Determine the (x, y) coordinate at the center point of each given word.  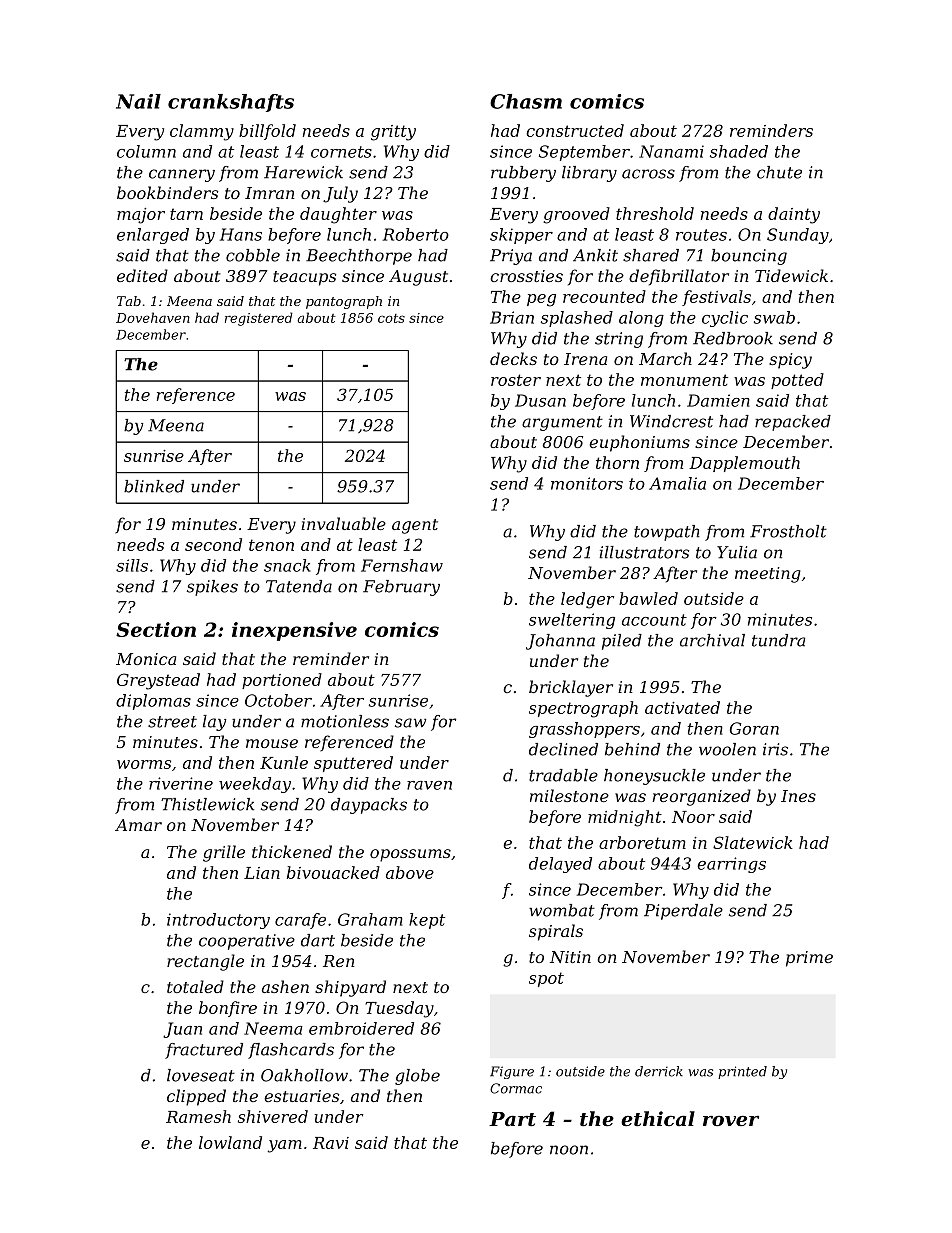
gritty (393, 133)
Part (512, 1119)
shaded (739, 151)
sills (132, 565)
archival (712, 640)
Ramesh (198, 1116)
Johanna (560, 642)
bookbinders (167, 192)
